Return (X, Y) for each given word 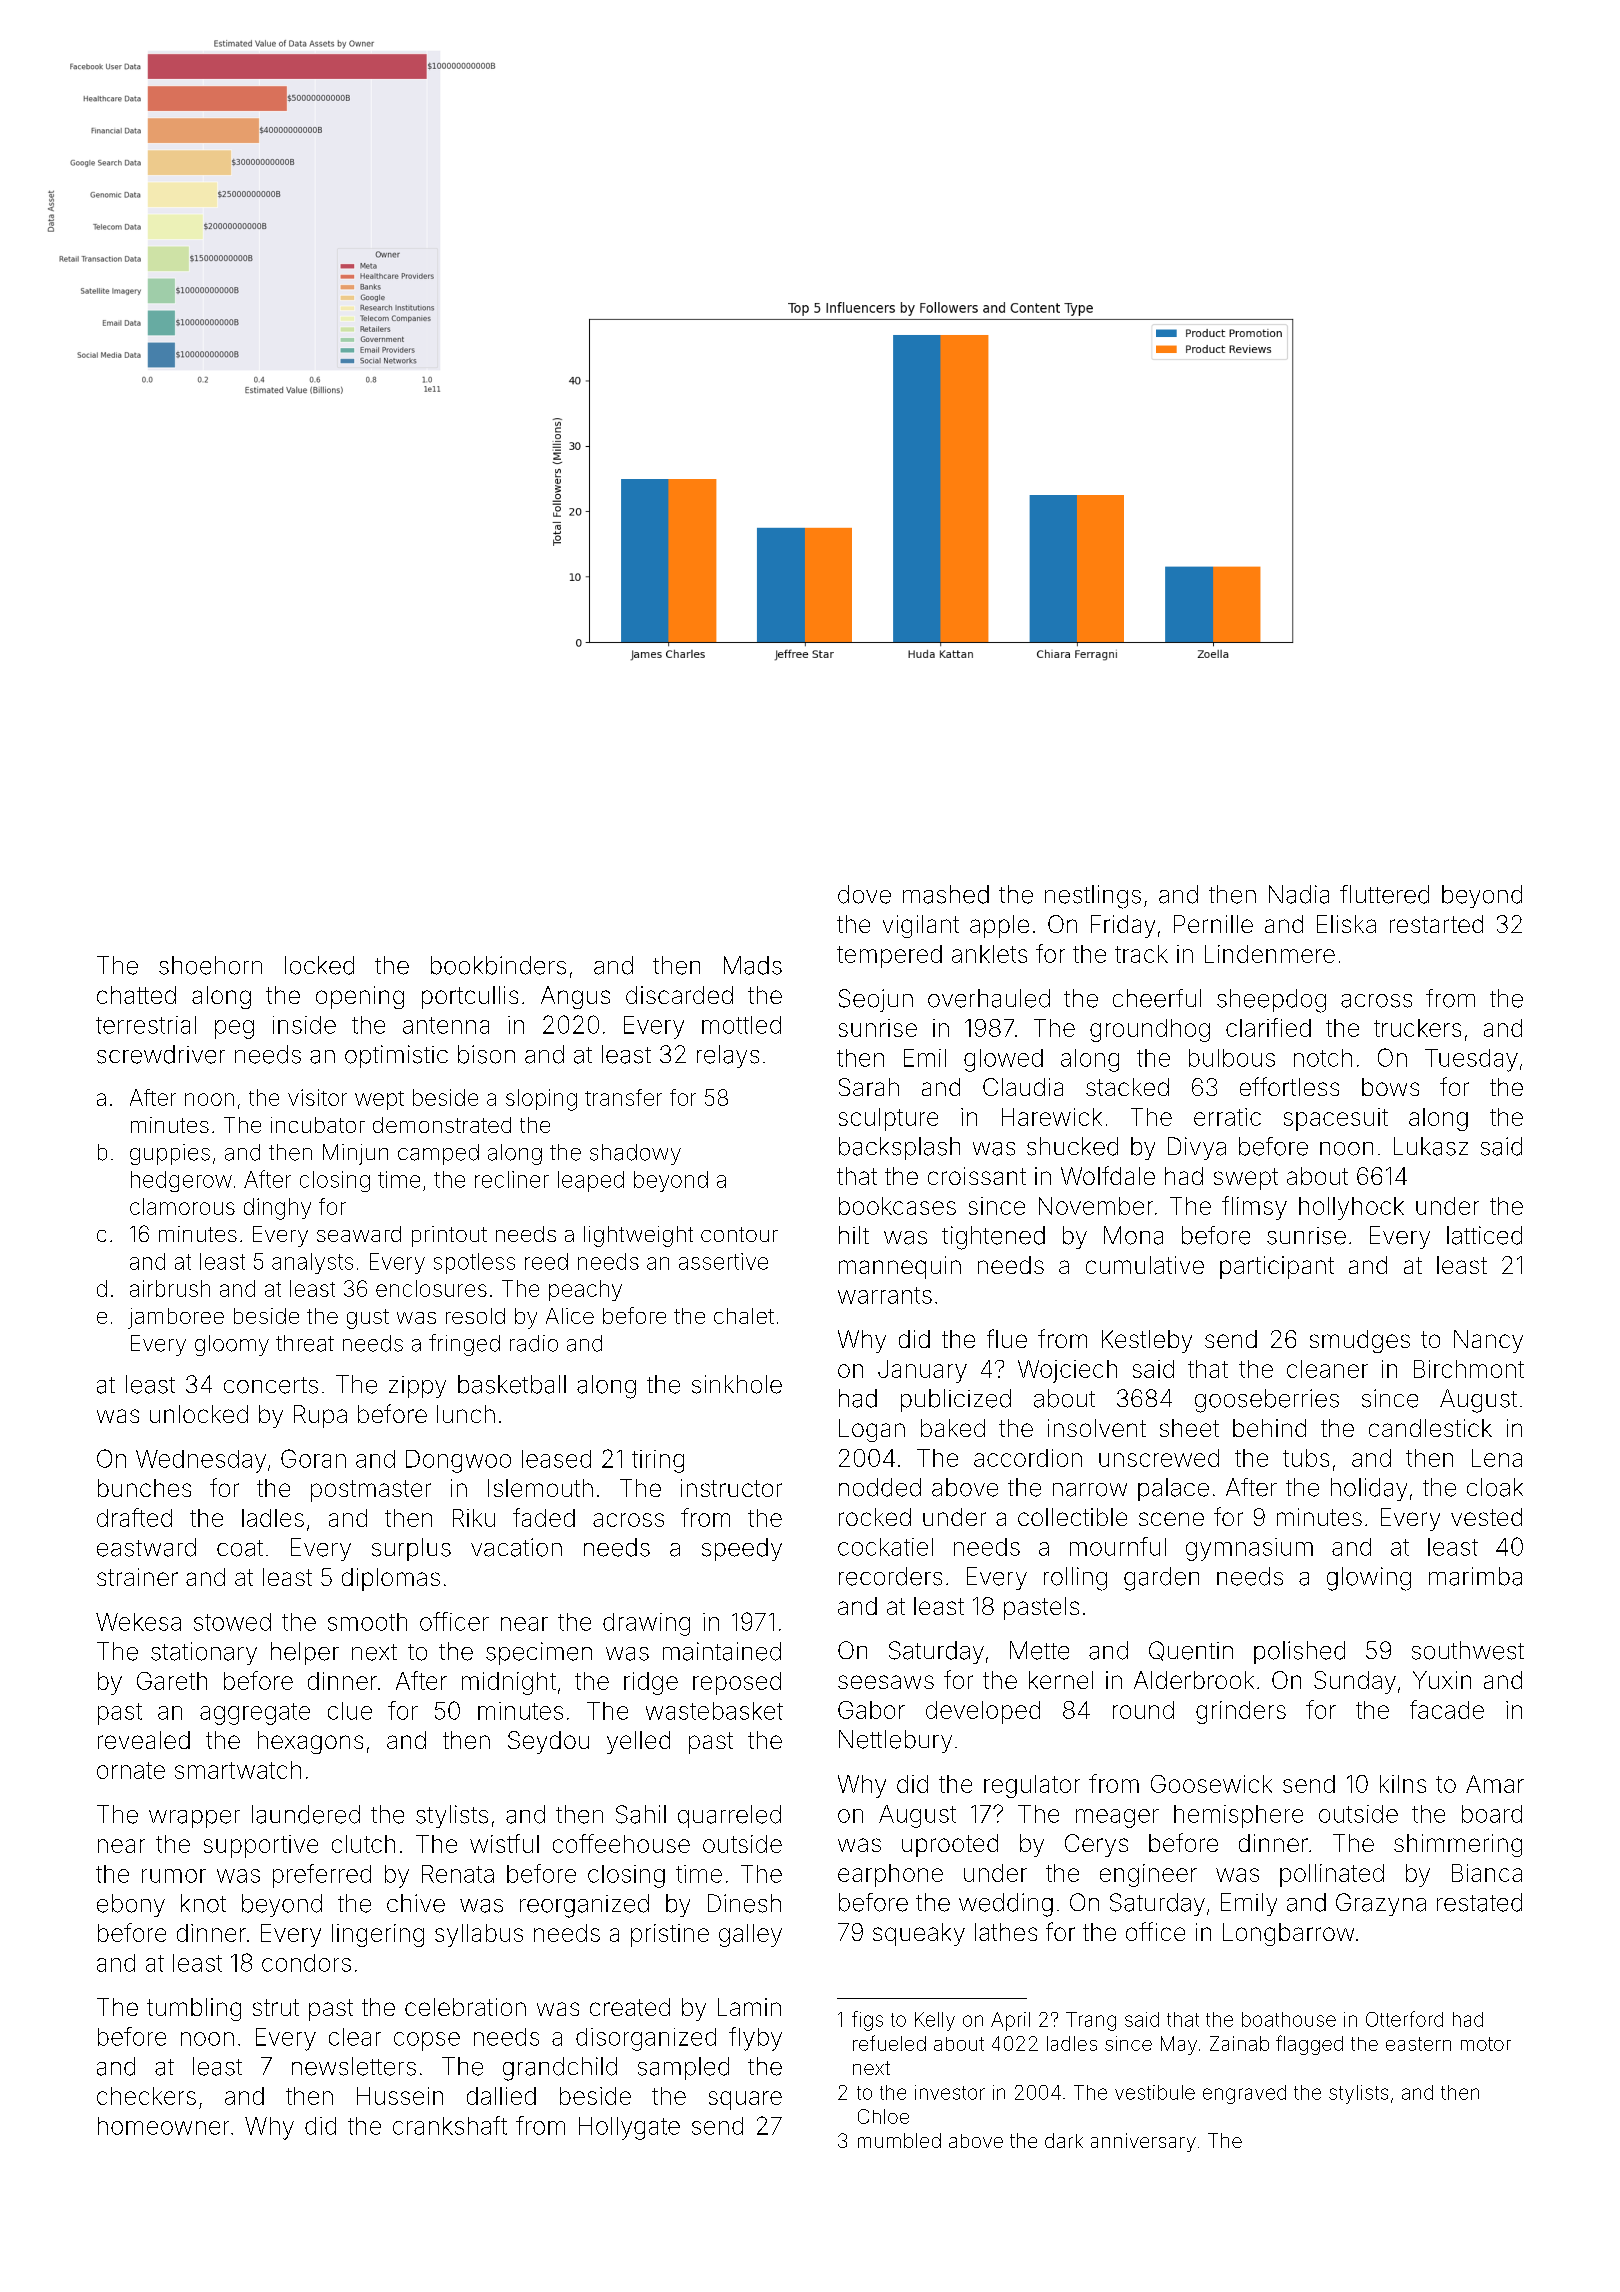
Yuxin (1442, 1680)
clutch (363, 1844)
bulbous (1232, 1058)
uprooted (950, 1845)
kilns (1403, 1784)
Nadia (1299, 894)
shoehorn (210, 965)
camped (438, 1154)
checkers (146, 2096)
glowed (1003, 1060)
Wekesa (138, 1622)
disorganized (646, 2039)
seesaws (886, 1682)
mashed (946, 894)
